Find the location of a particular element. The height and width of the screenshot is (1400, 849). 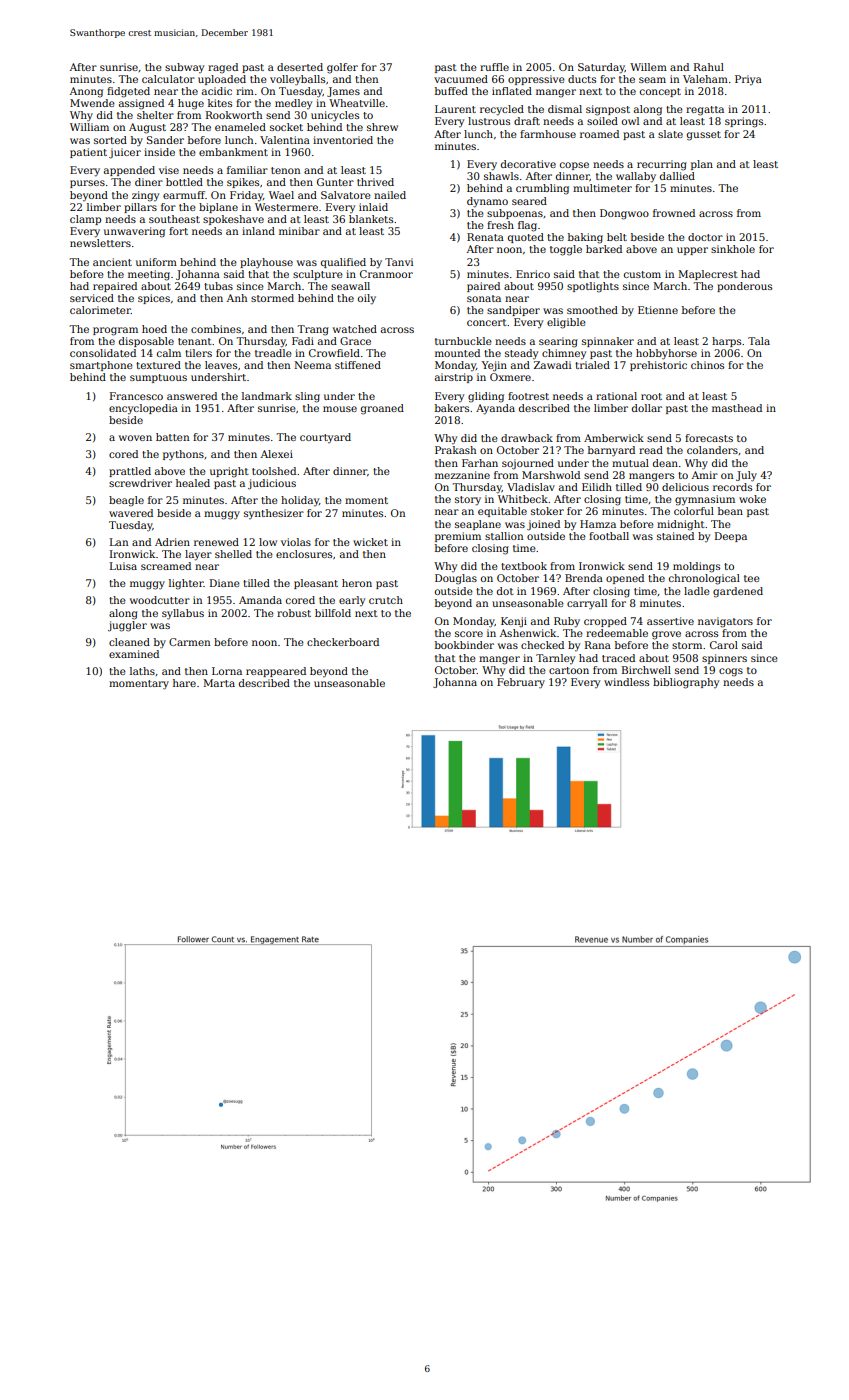

Willem is located at coordinates (648, 67).
